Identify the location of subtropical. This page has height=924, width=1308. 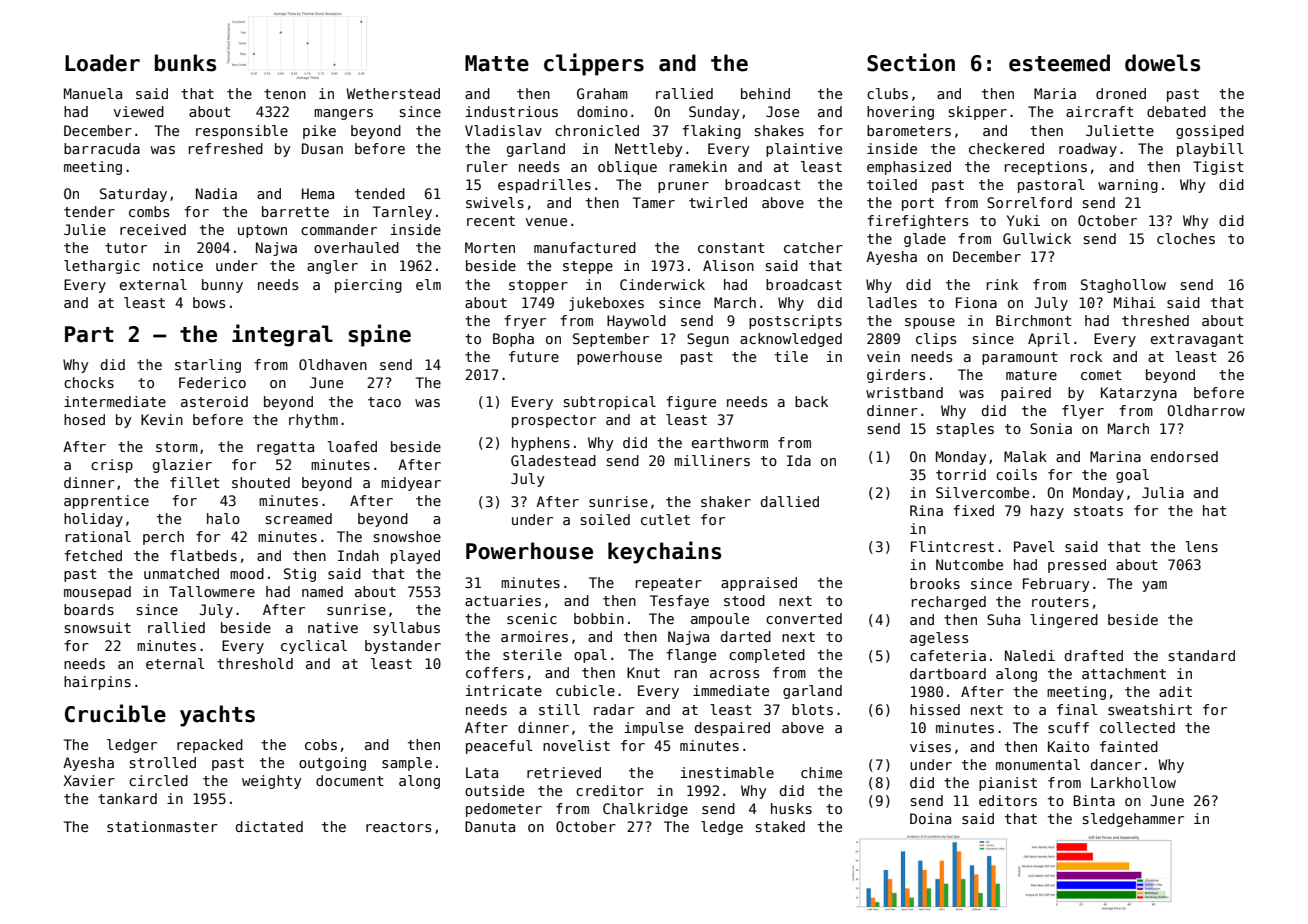
(610, 403).
